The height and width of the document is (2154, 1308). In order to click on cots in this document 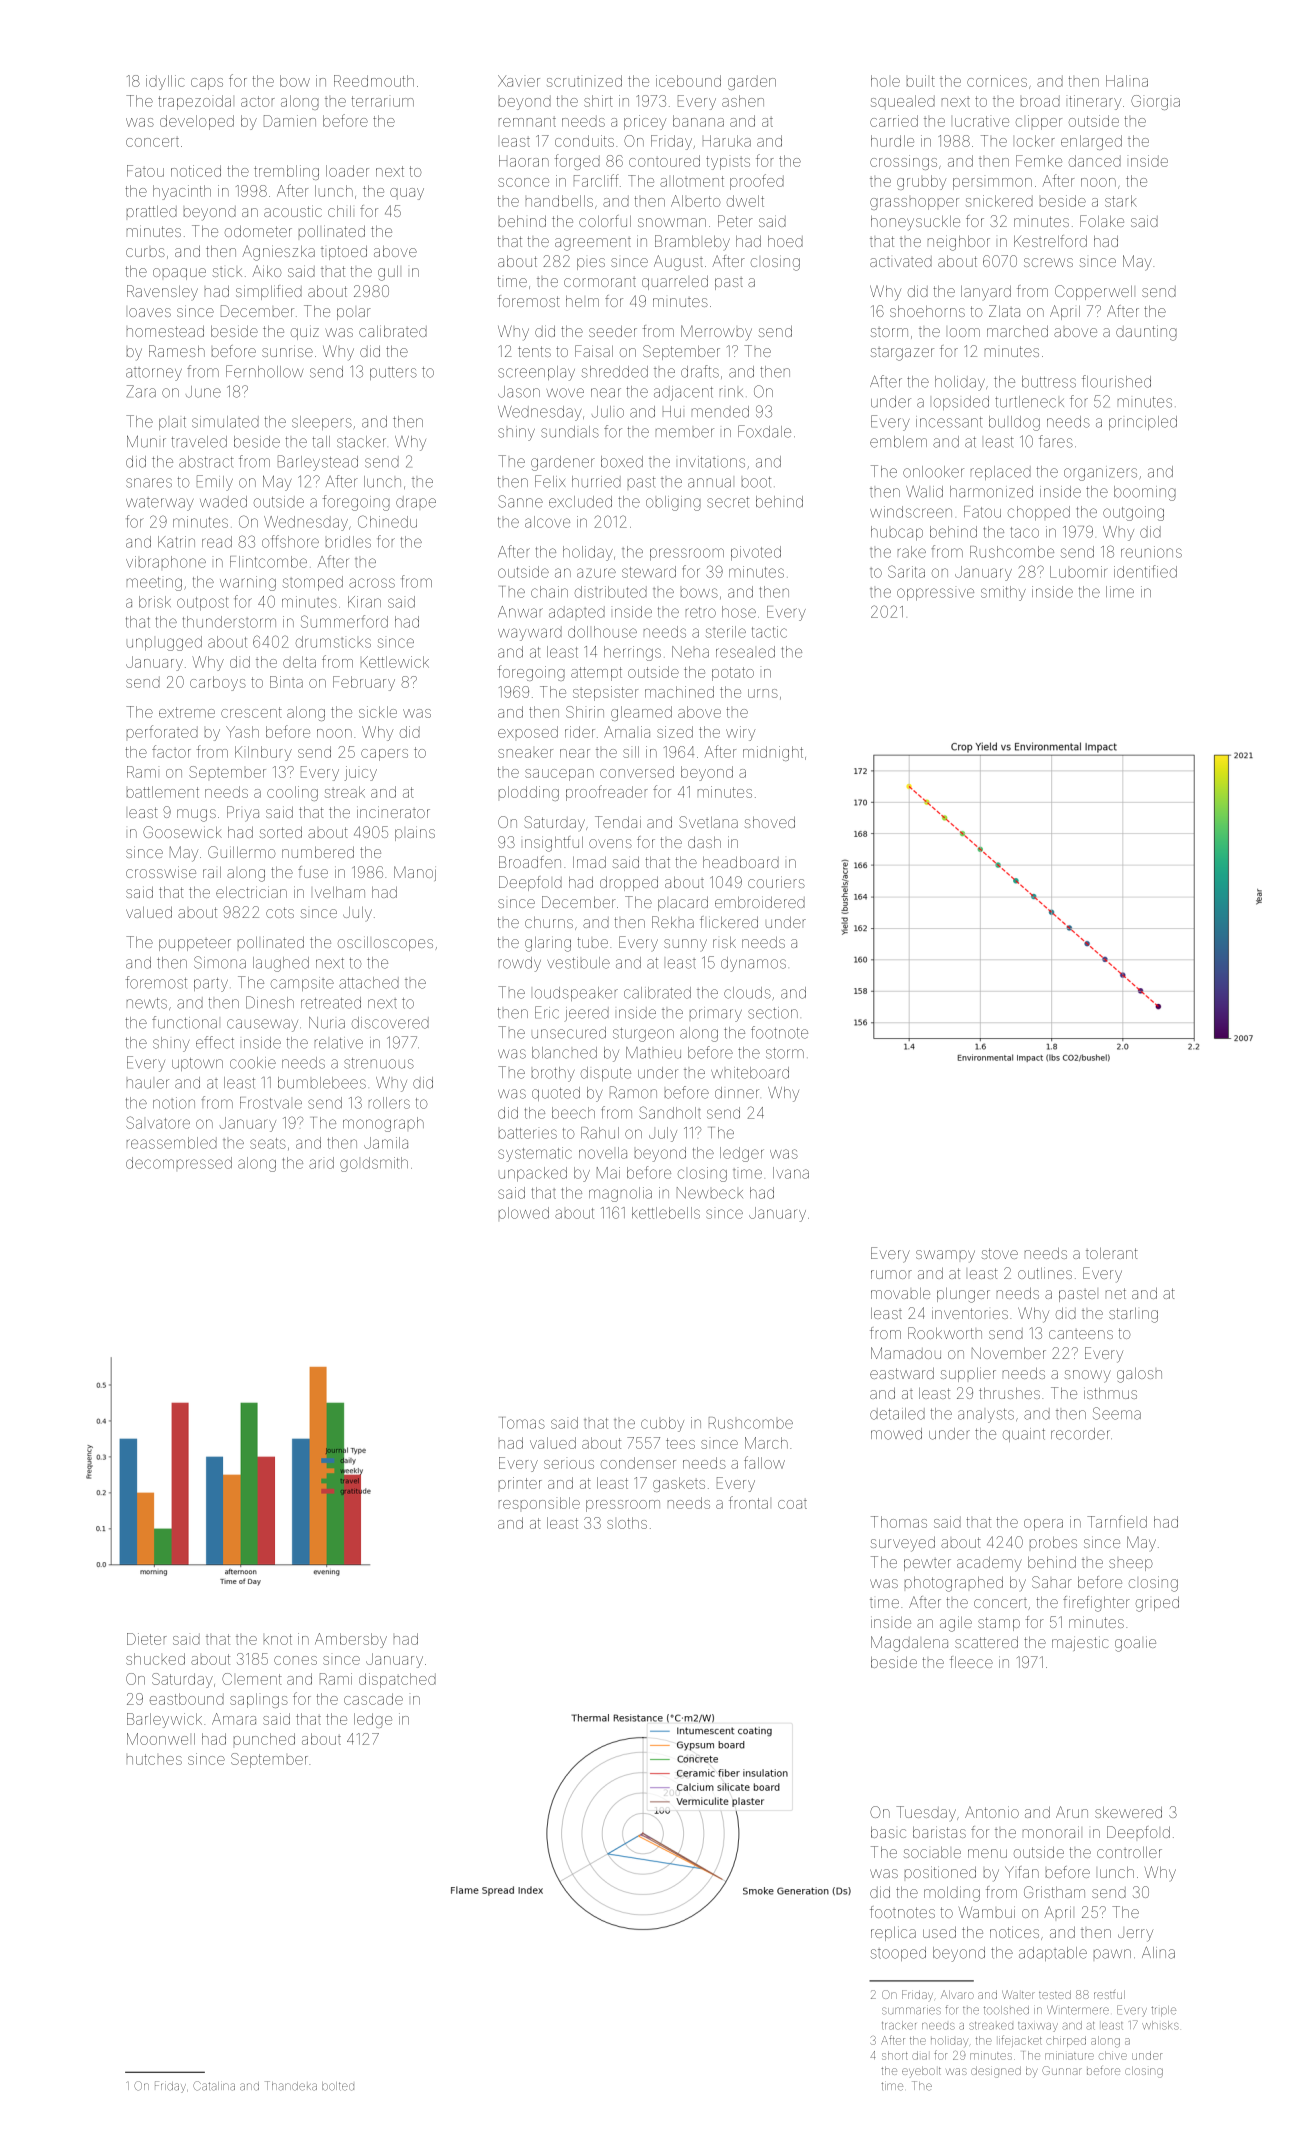, I will do `click(280, 912)`.
